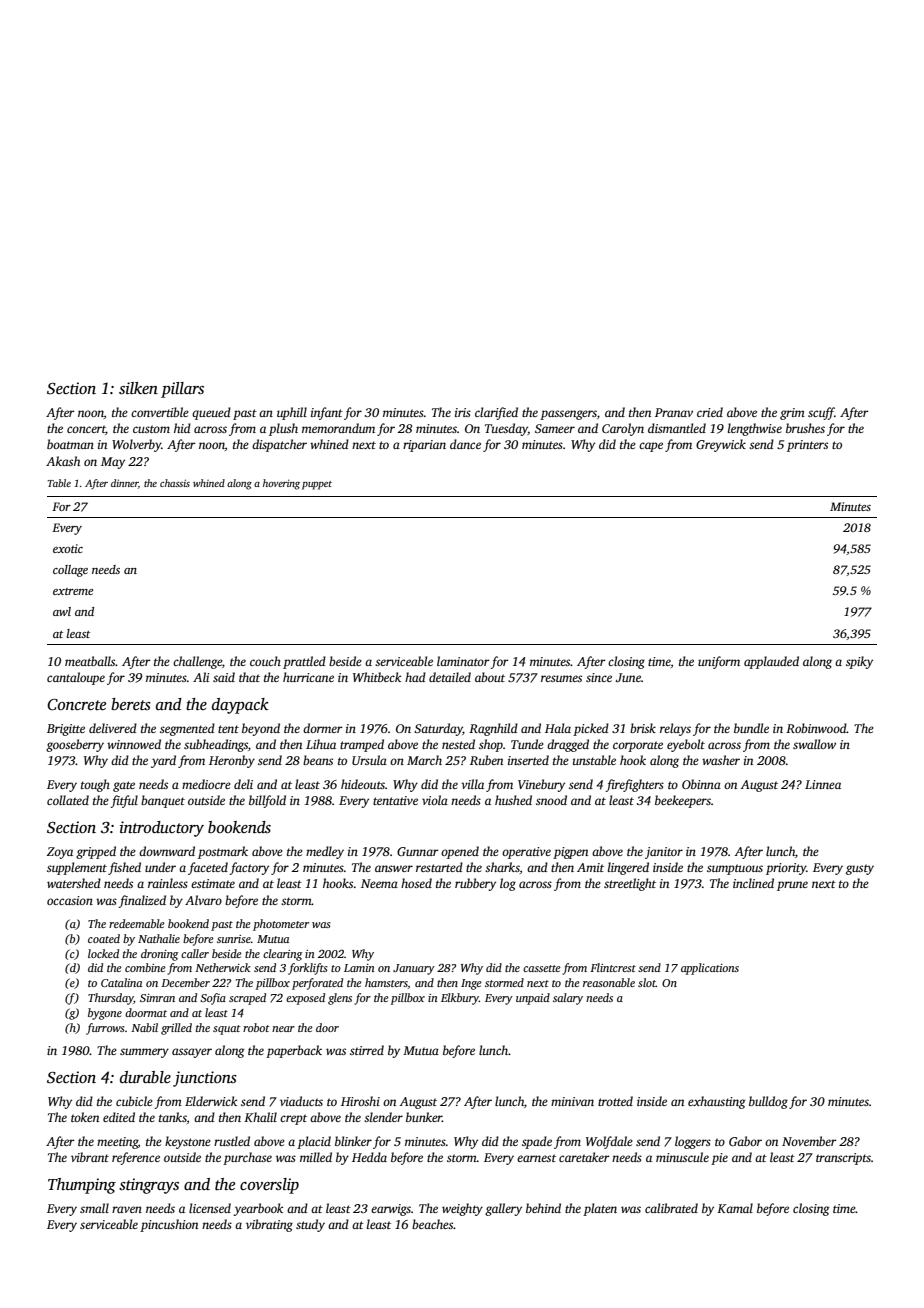 The image size is (924, 1308). What do you see at coordinates (70, 571) in the page?
I see `collage` at bounding box center [70, 571].
